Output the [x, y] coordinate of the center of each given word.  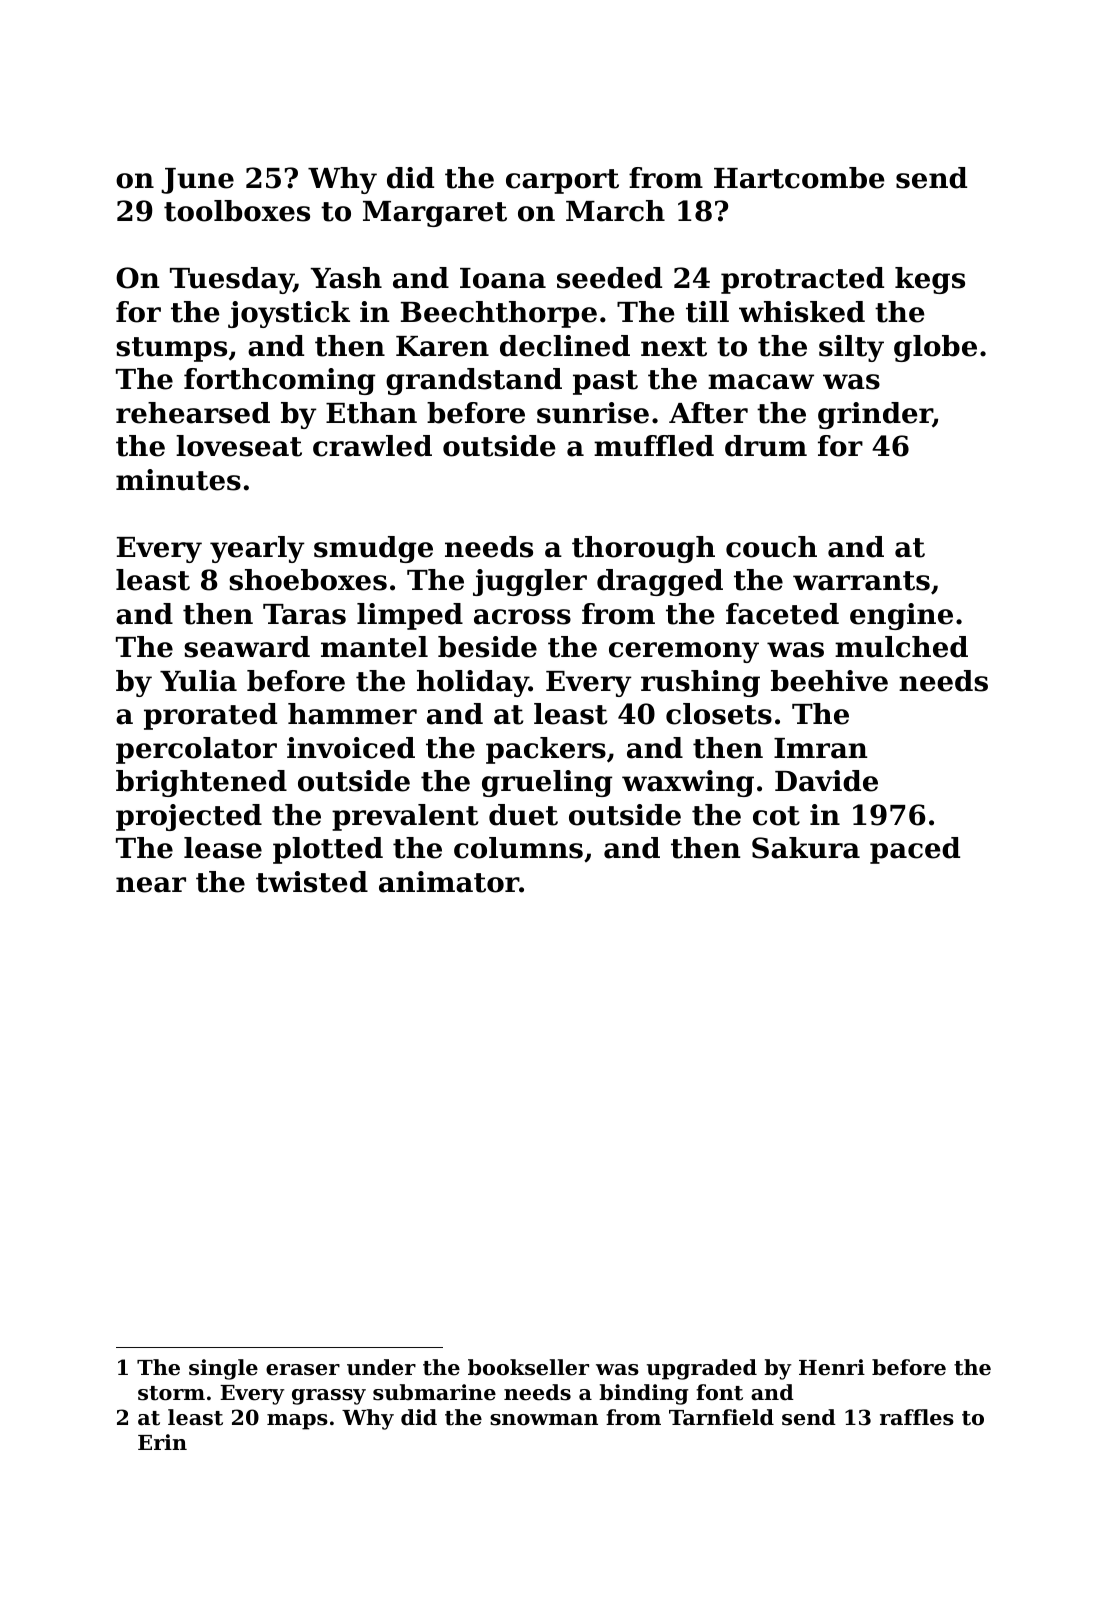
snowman [544, 1420]
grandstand [474, 381]
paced [915, 850]
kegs [930, 280]
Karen [442, 346]
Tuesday [232, 280]
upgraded [702, 1369]
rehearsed [193, 413]
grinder [875, 415]
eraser [303, 1370]
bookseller [528, 1367]
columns [518, 848]
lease [223, 848]
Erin [162, 1442]
